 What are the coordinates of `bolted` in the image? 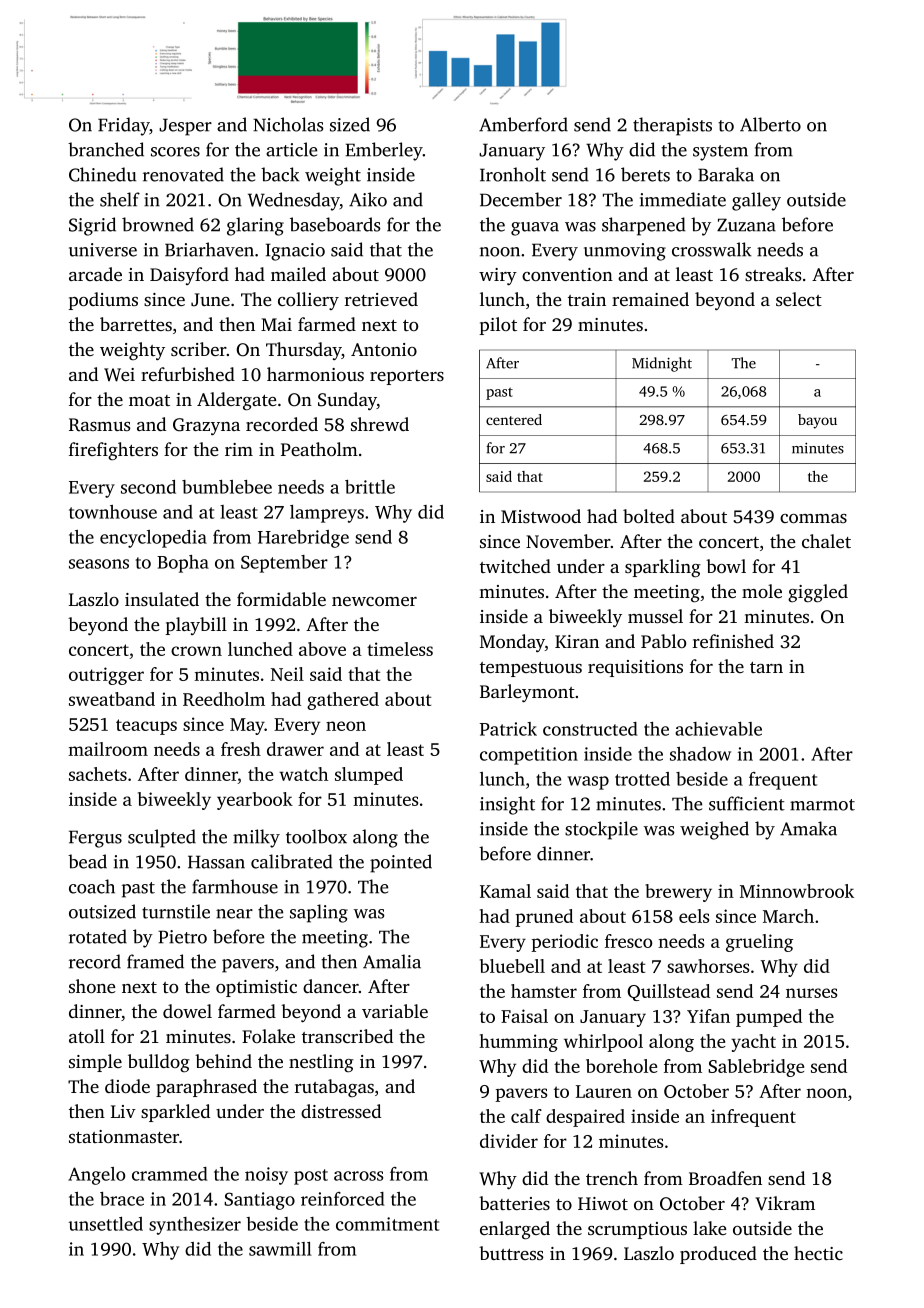 It's located at (649, 516).
